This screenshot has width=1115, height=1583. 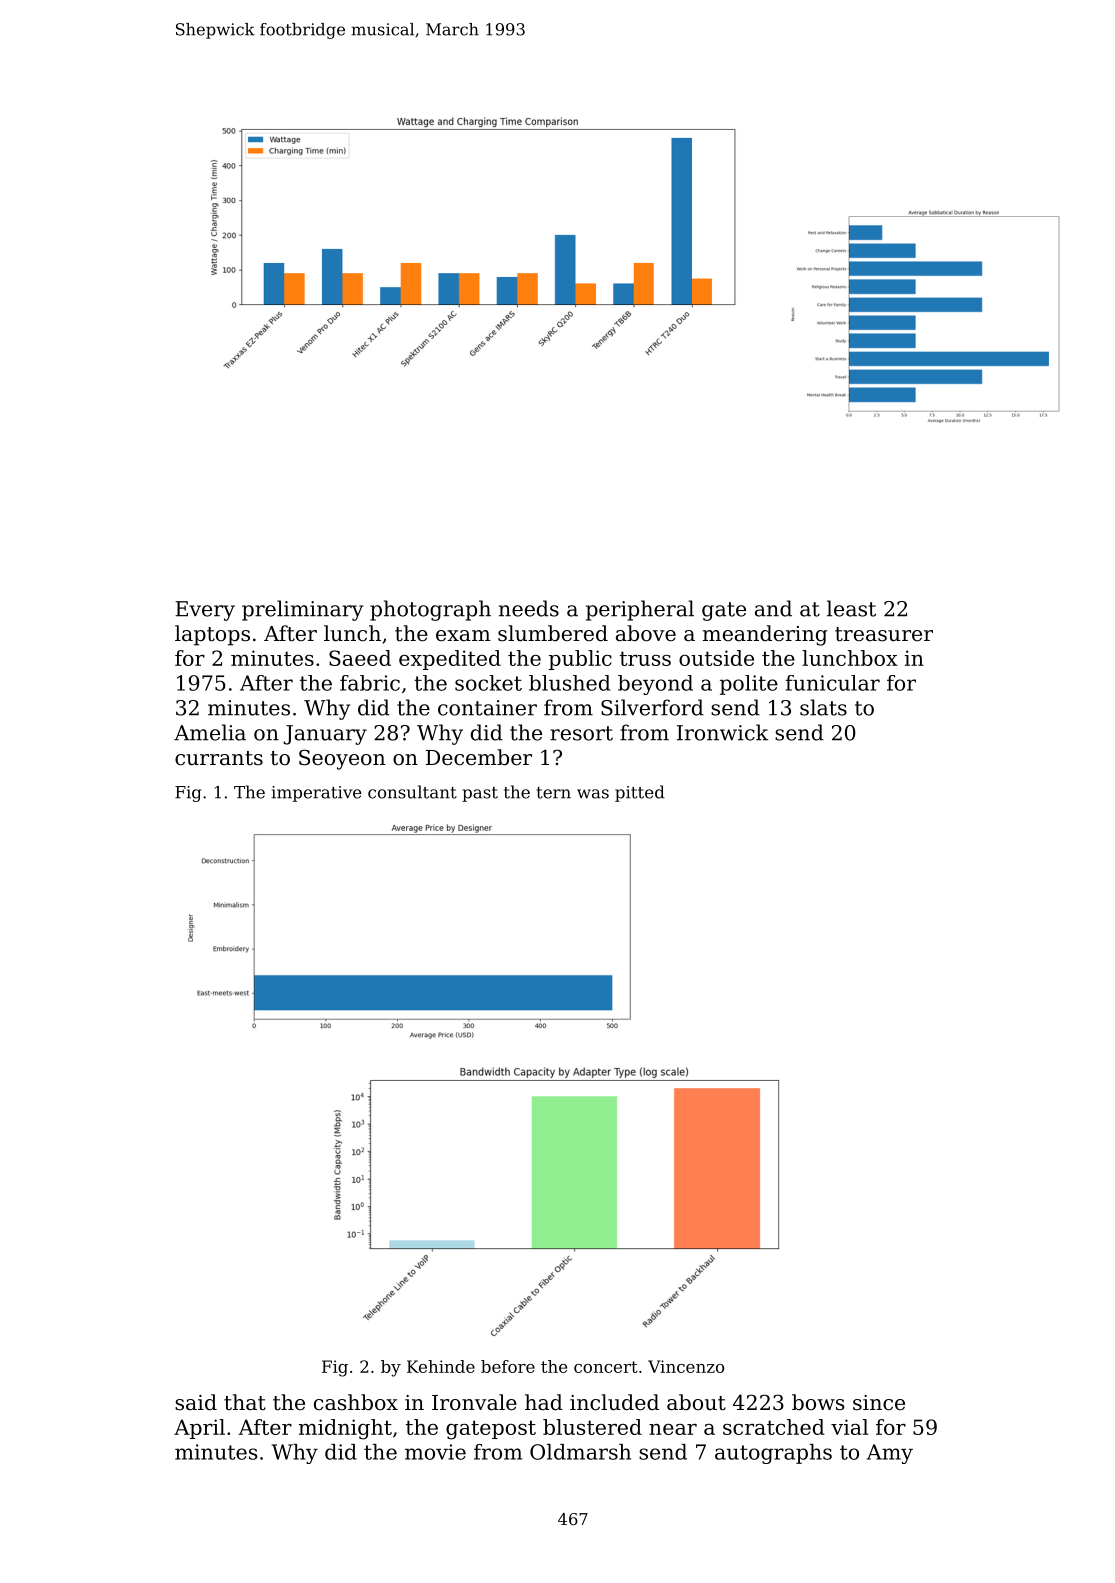 I want to click on Oldmarsh, so click(x=580, y=1452).
